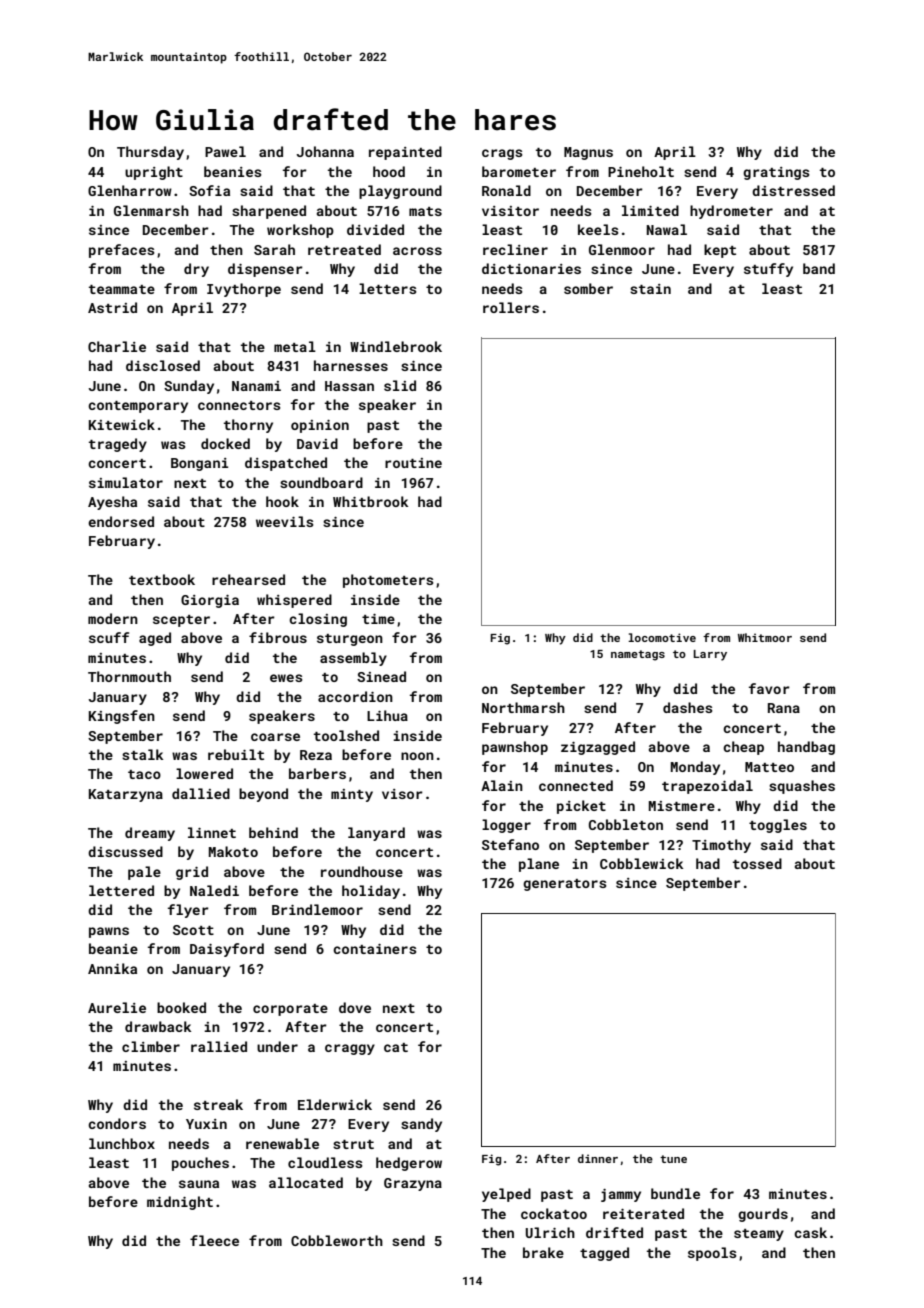 The image size is (924, 1308). What do you see at coordinates (765, 637) in the document?
I see `Whitmoor` at bounding box center [765, 637].
